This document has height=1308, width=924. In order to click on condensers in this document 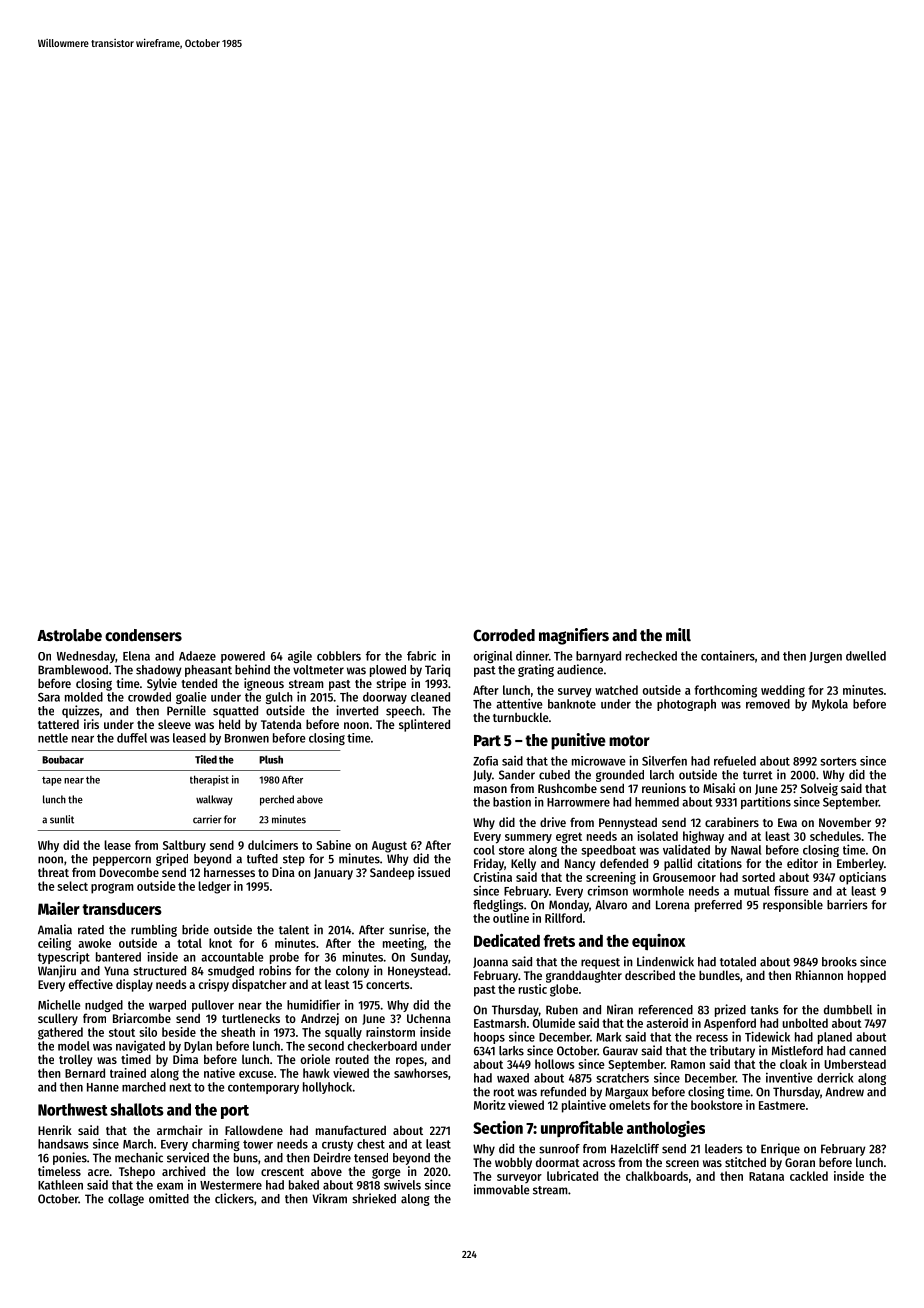, I will do `click(143, 635)`.
